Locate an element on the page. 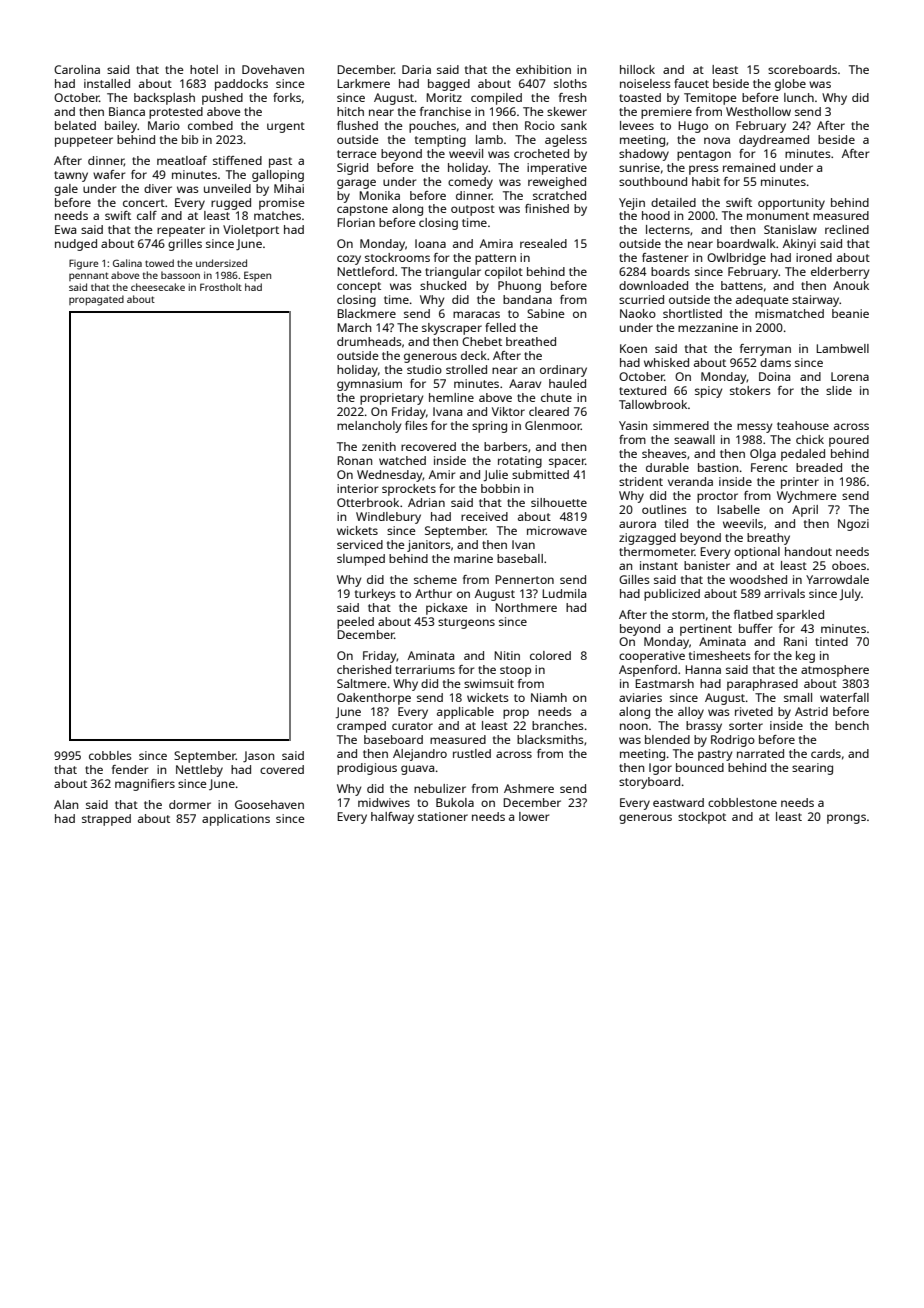  cheesecake is located at coordinates (158, 287).
